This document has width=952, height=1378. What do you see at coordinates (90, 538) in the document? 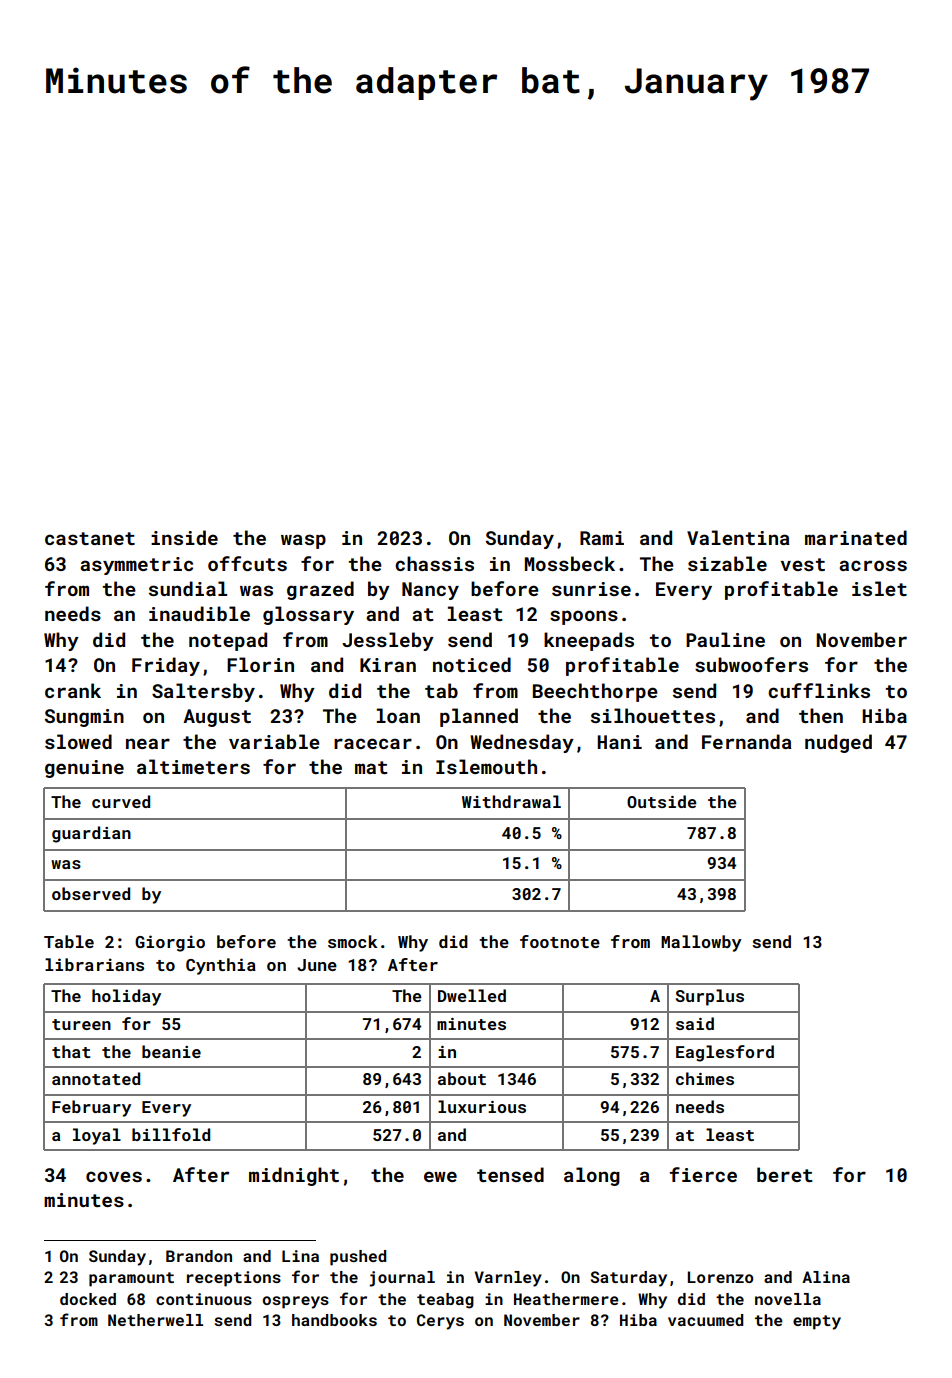
I see `castanet` at bounding box center [90, 538].
